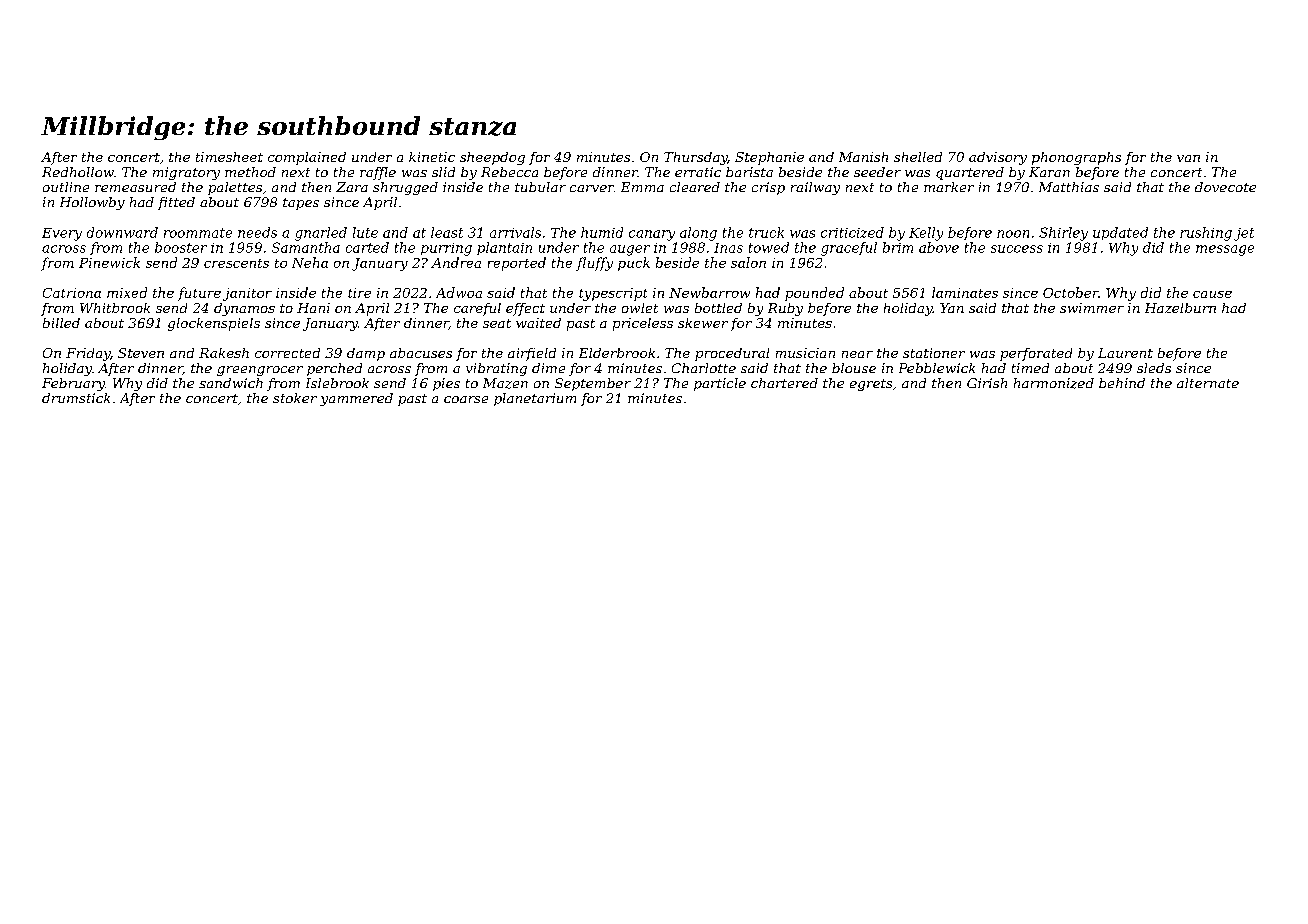 This screenshot has height=924, width=1308. I want to click on van, so click(1188, 158).
